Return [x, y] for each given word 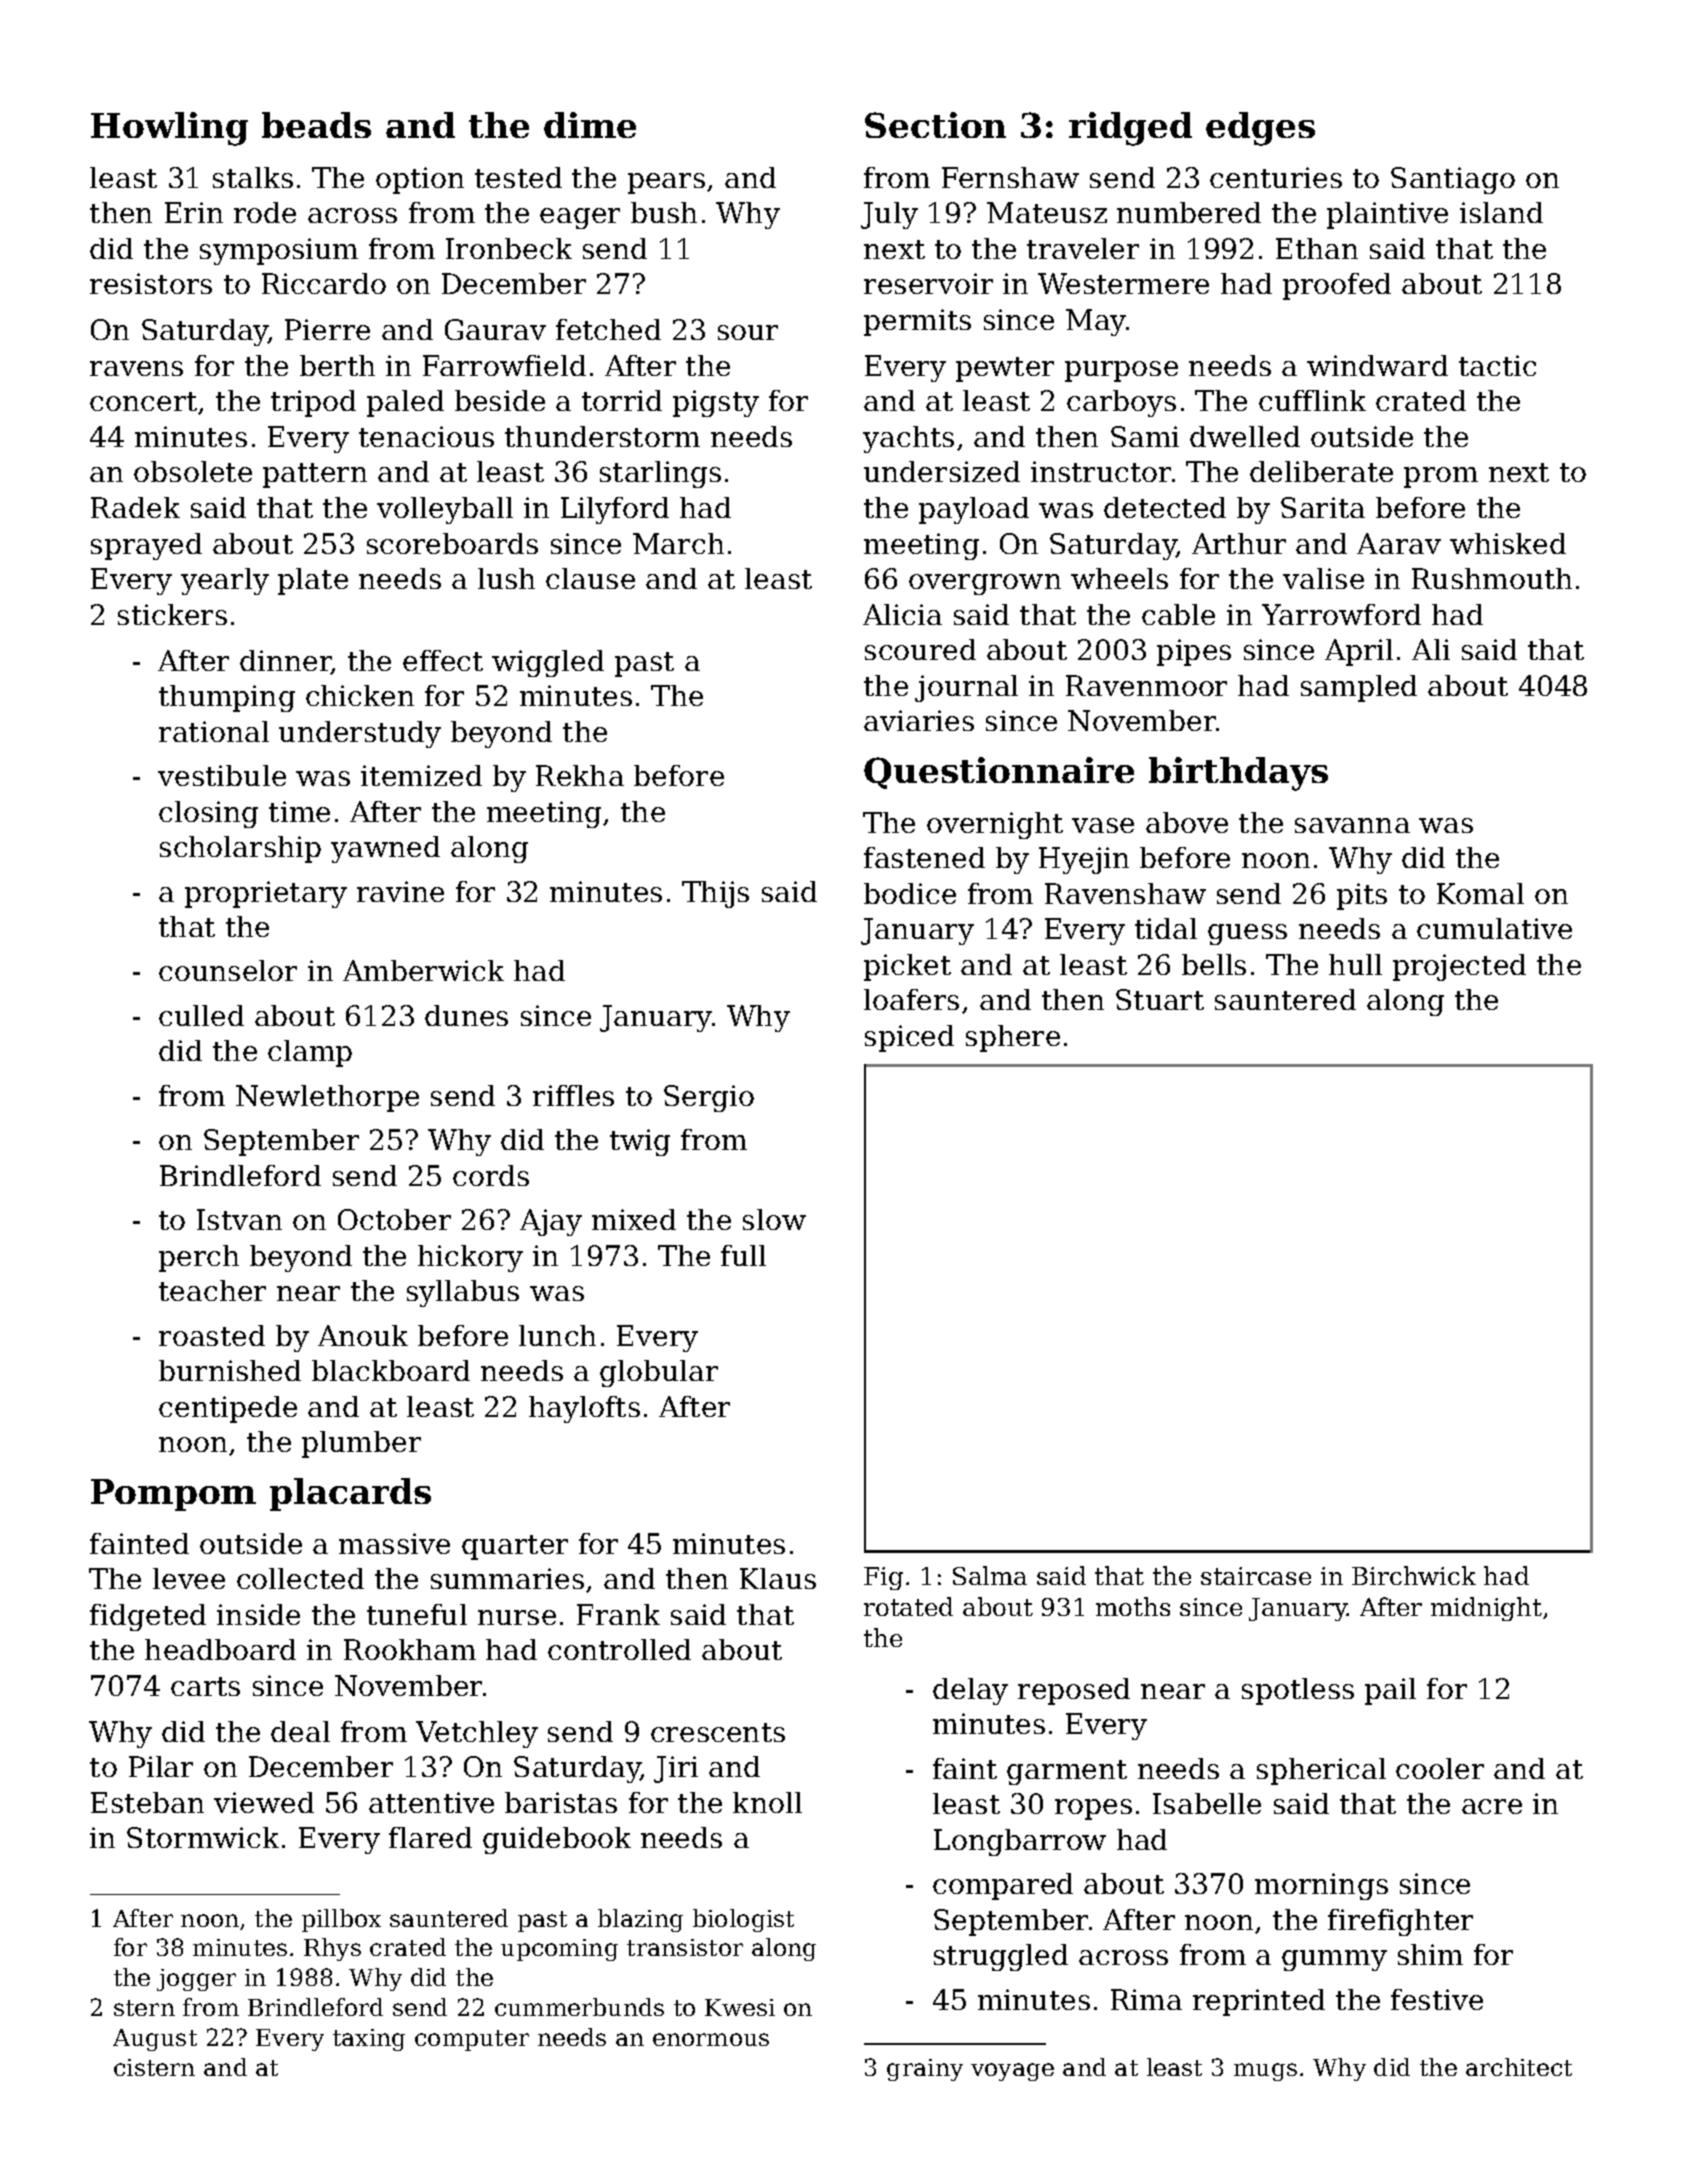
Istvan [239, 1219]
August [155, 2040]
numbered [1189, 212]
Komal [1480, 893]
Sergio [709, 1098]
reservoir [928, 283]
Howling [169, 129]
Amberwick [423, 970]
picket [907, 967]
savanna [1352, 825]
